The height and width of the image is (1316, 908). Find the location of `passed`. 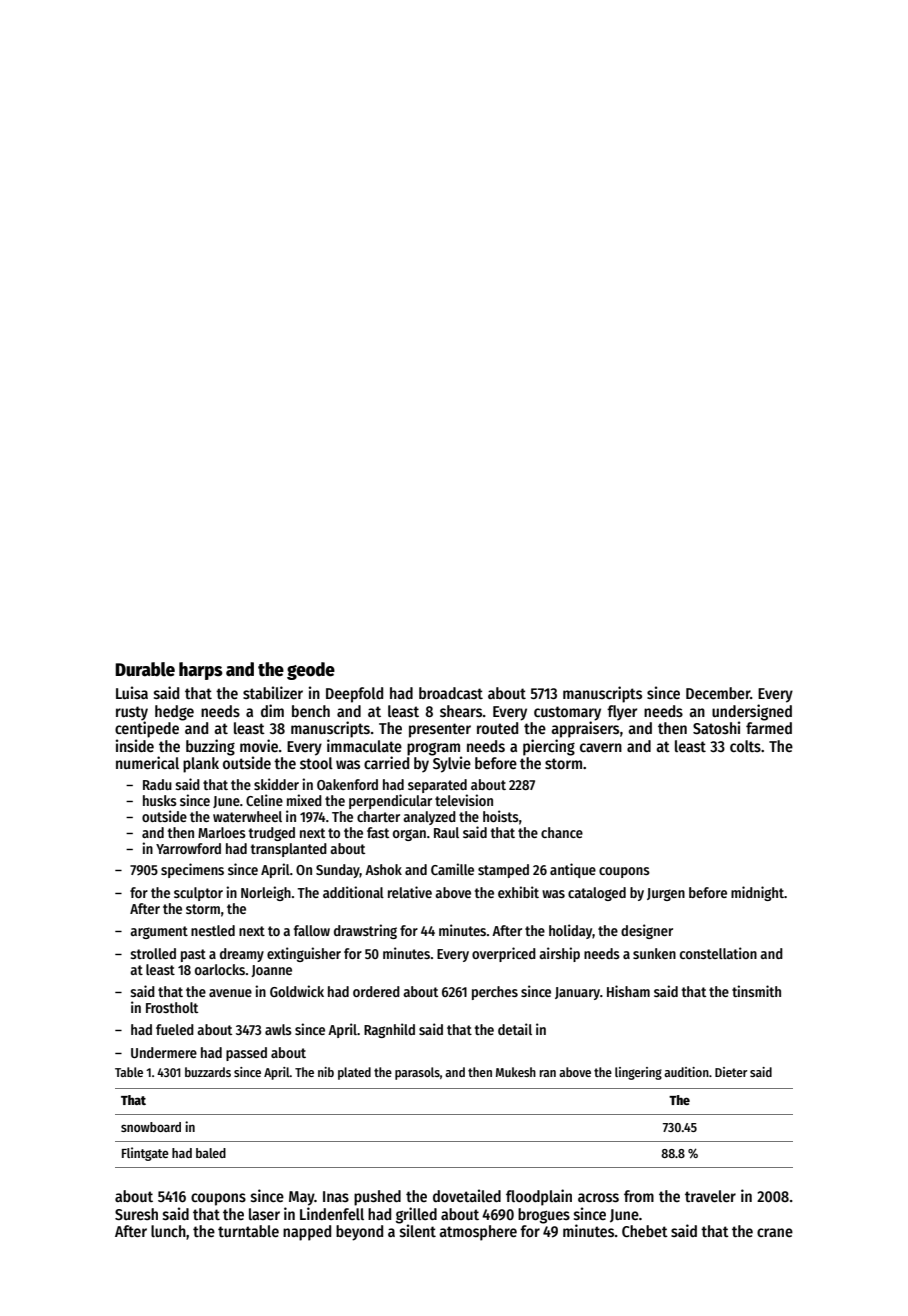

passed is located at coordinates (246, 1054).
